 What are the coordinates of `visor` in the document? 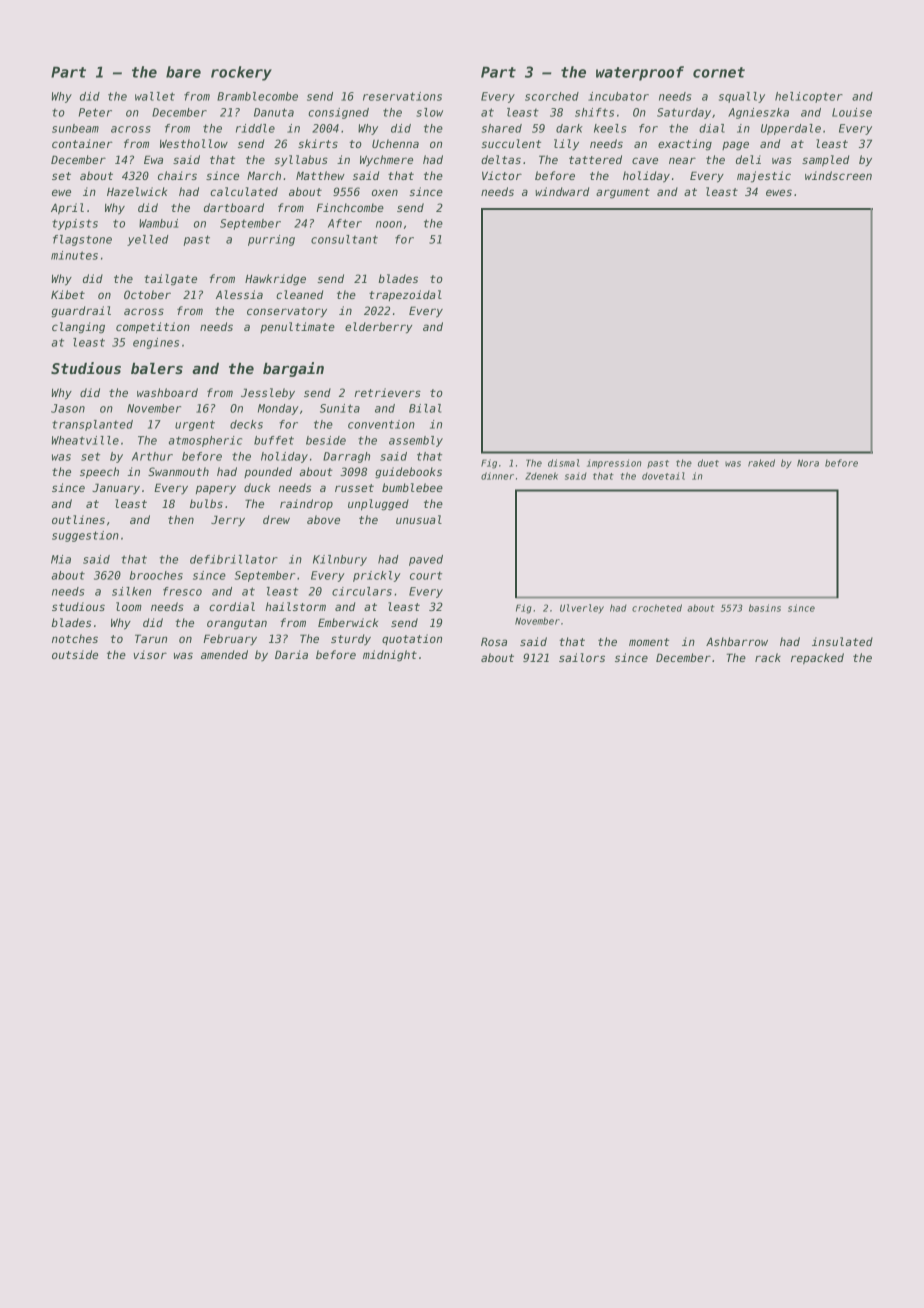 It's located at (150, 654).
